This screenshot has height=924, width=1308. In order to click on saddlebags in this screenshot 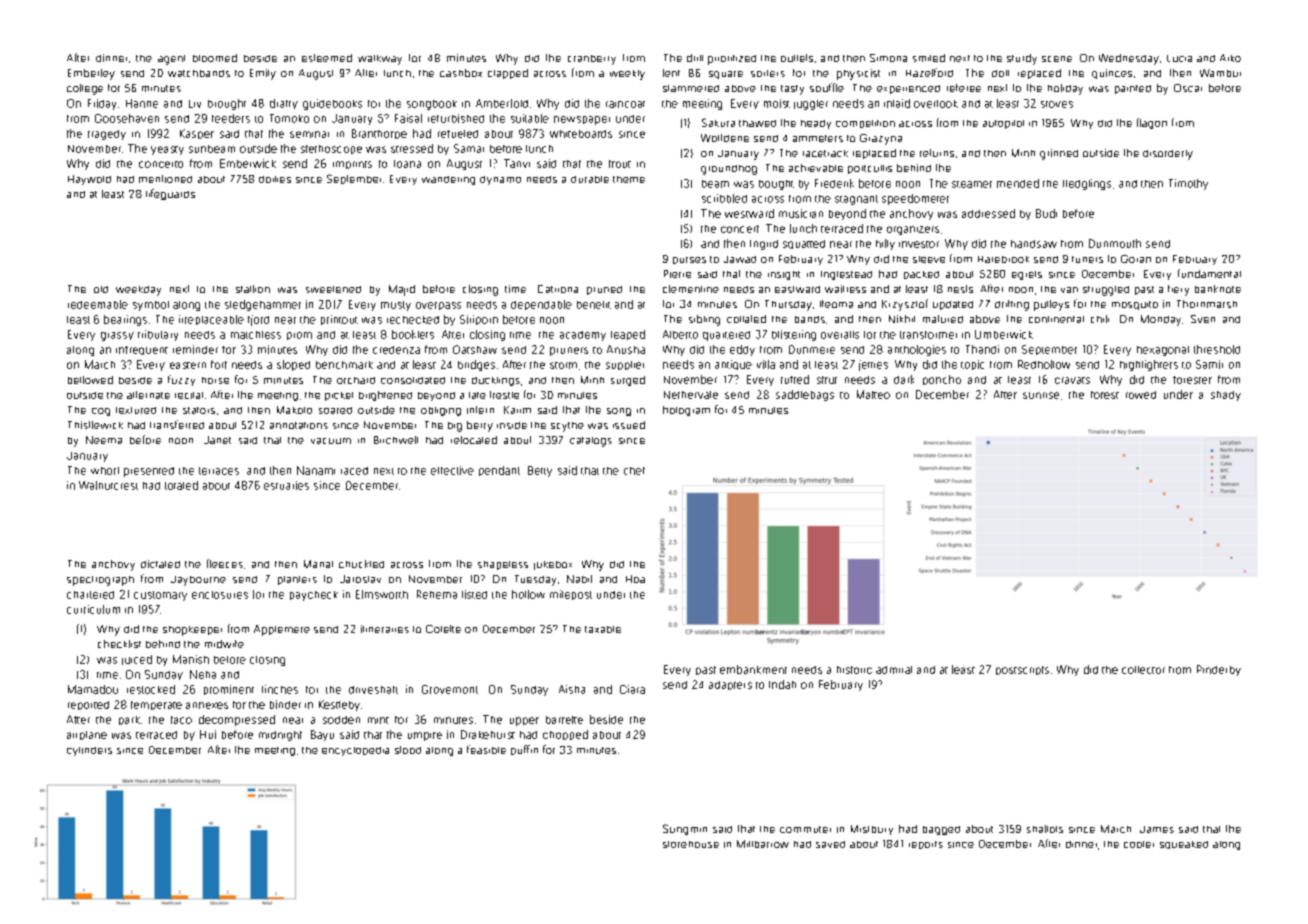, I will do `click(805, 395)`.
